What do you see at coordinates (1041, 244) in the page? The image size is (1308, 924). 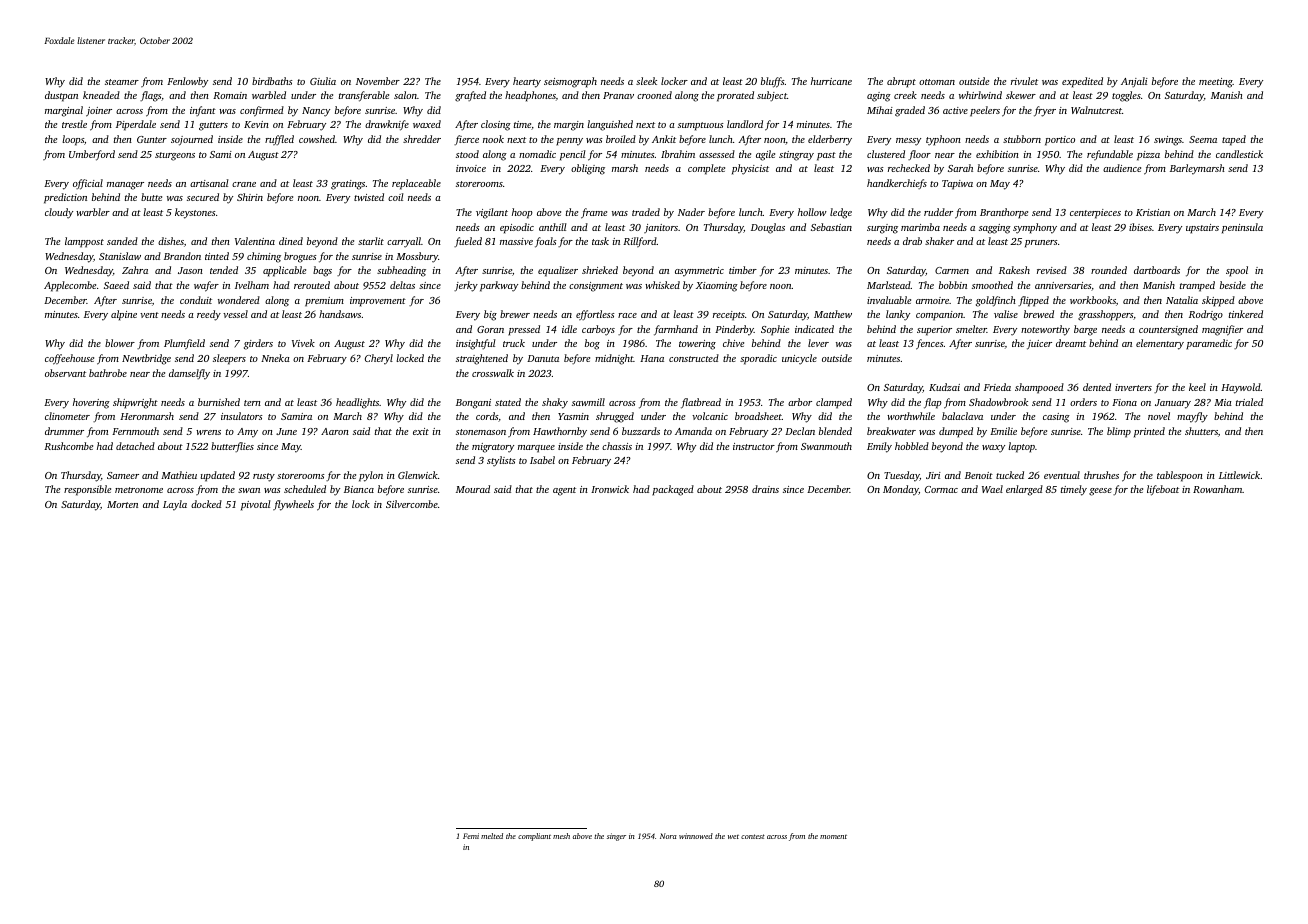 I see `pruners` at bounding box center [1041, 244].
